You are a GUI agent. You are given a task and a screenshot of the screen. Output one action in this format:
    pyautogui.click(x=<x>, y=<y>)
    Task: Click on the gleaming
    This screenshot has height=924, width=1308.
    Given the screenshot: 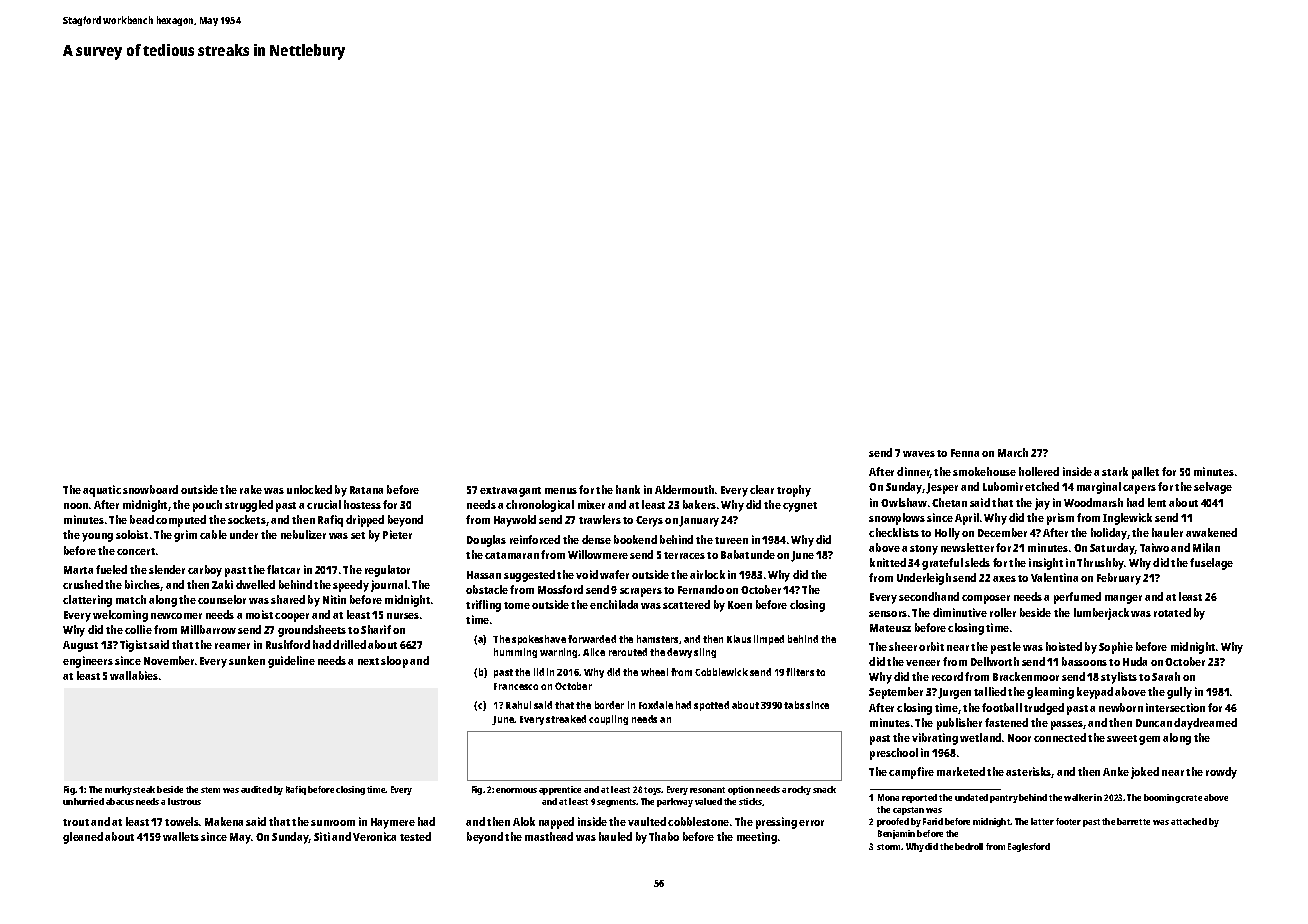 What is the action you would take?
    pyautogui.click(x=1050, y=693)
